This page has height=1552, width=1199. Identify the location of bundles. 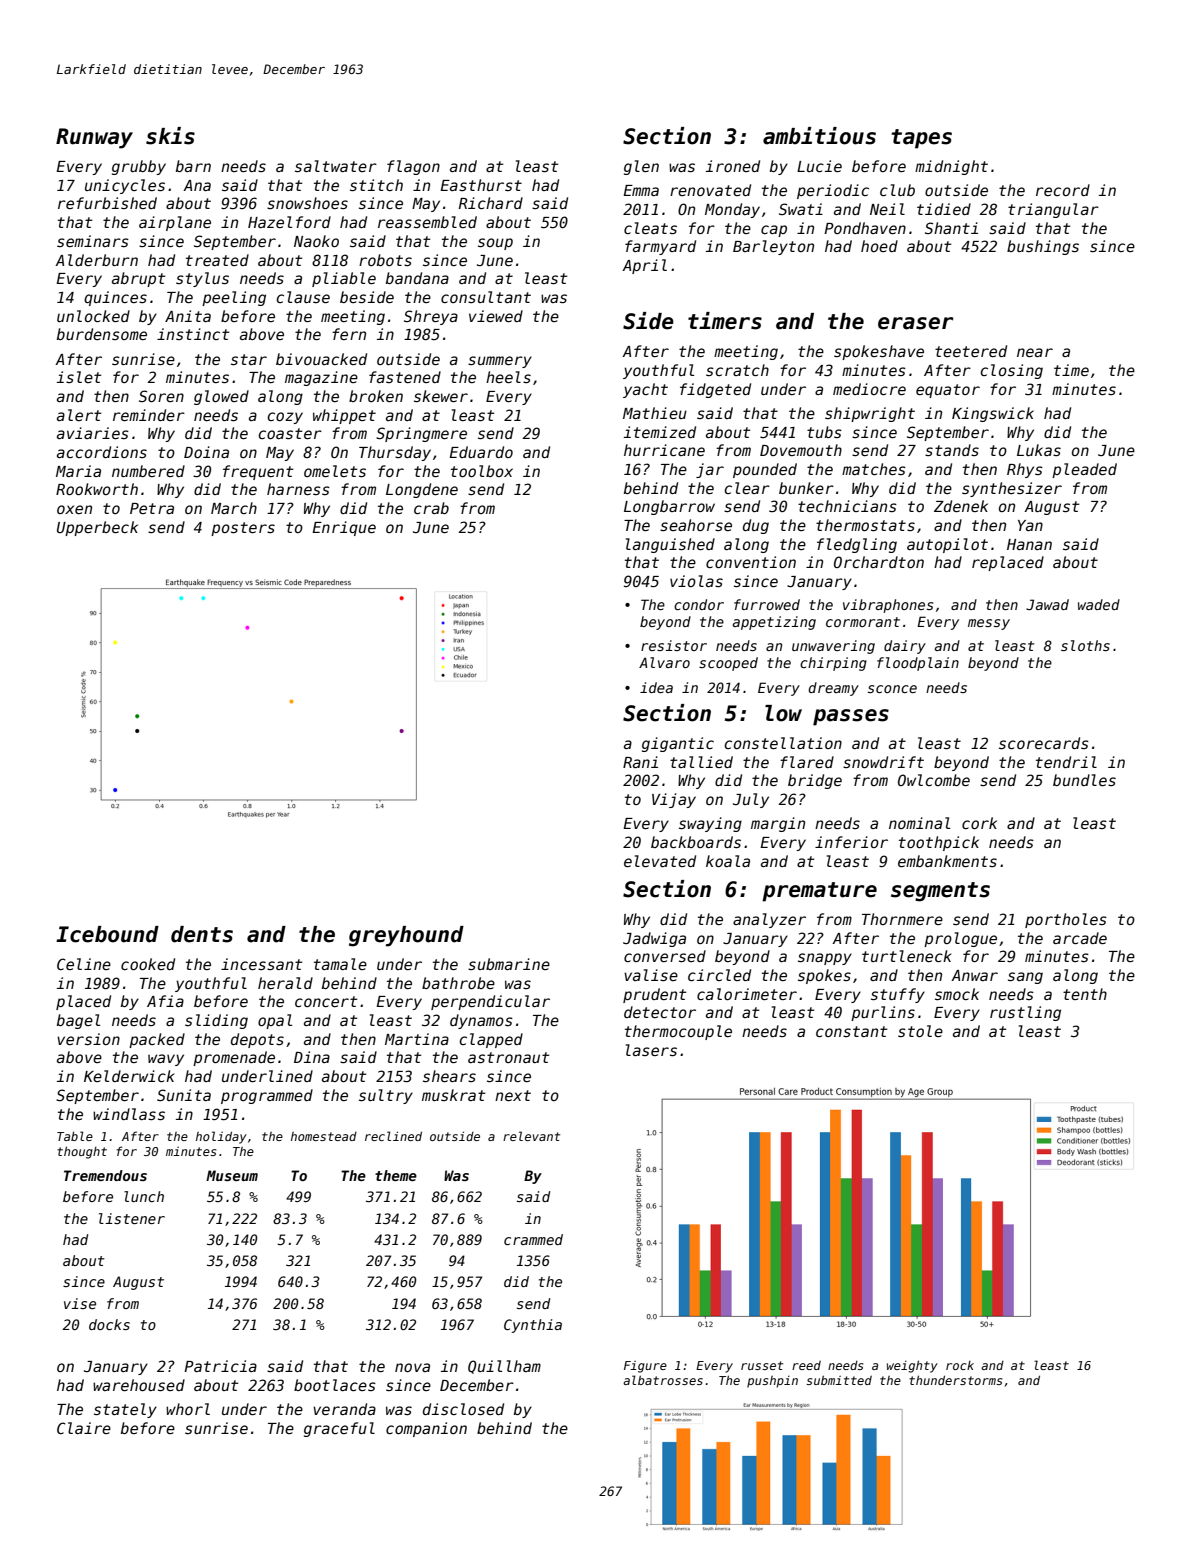
(1084, 780).
